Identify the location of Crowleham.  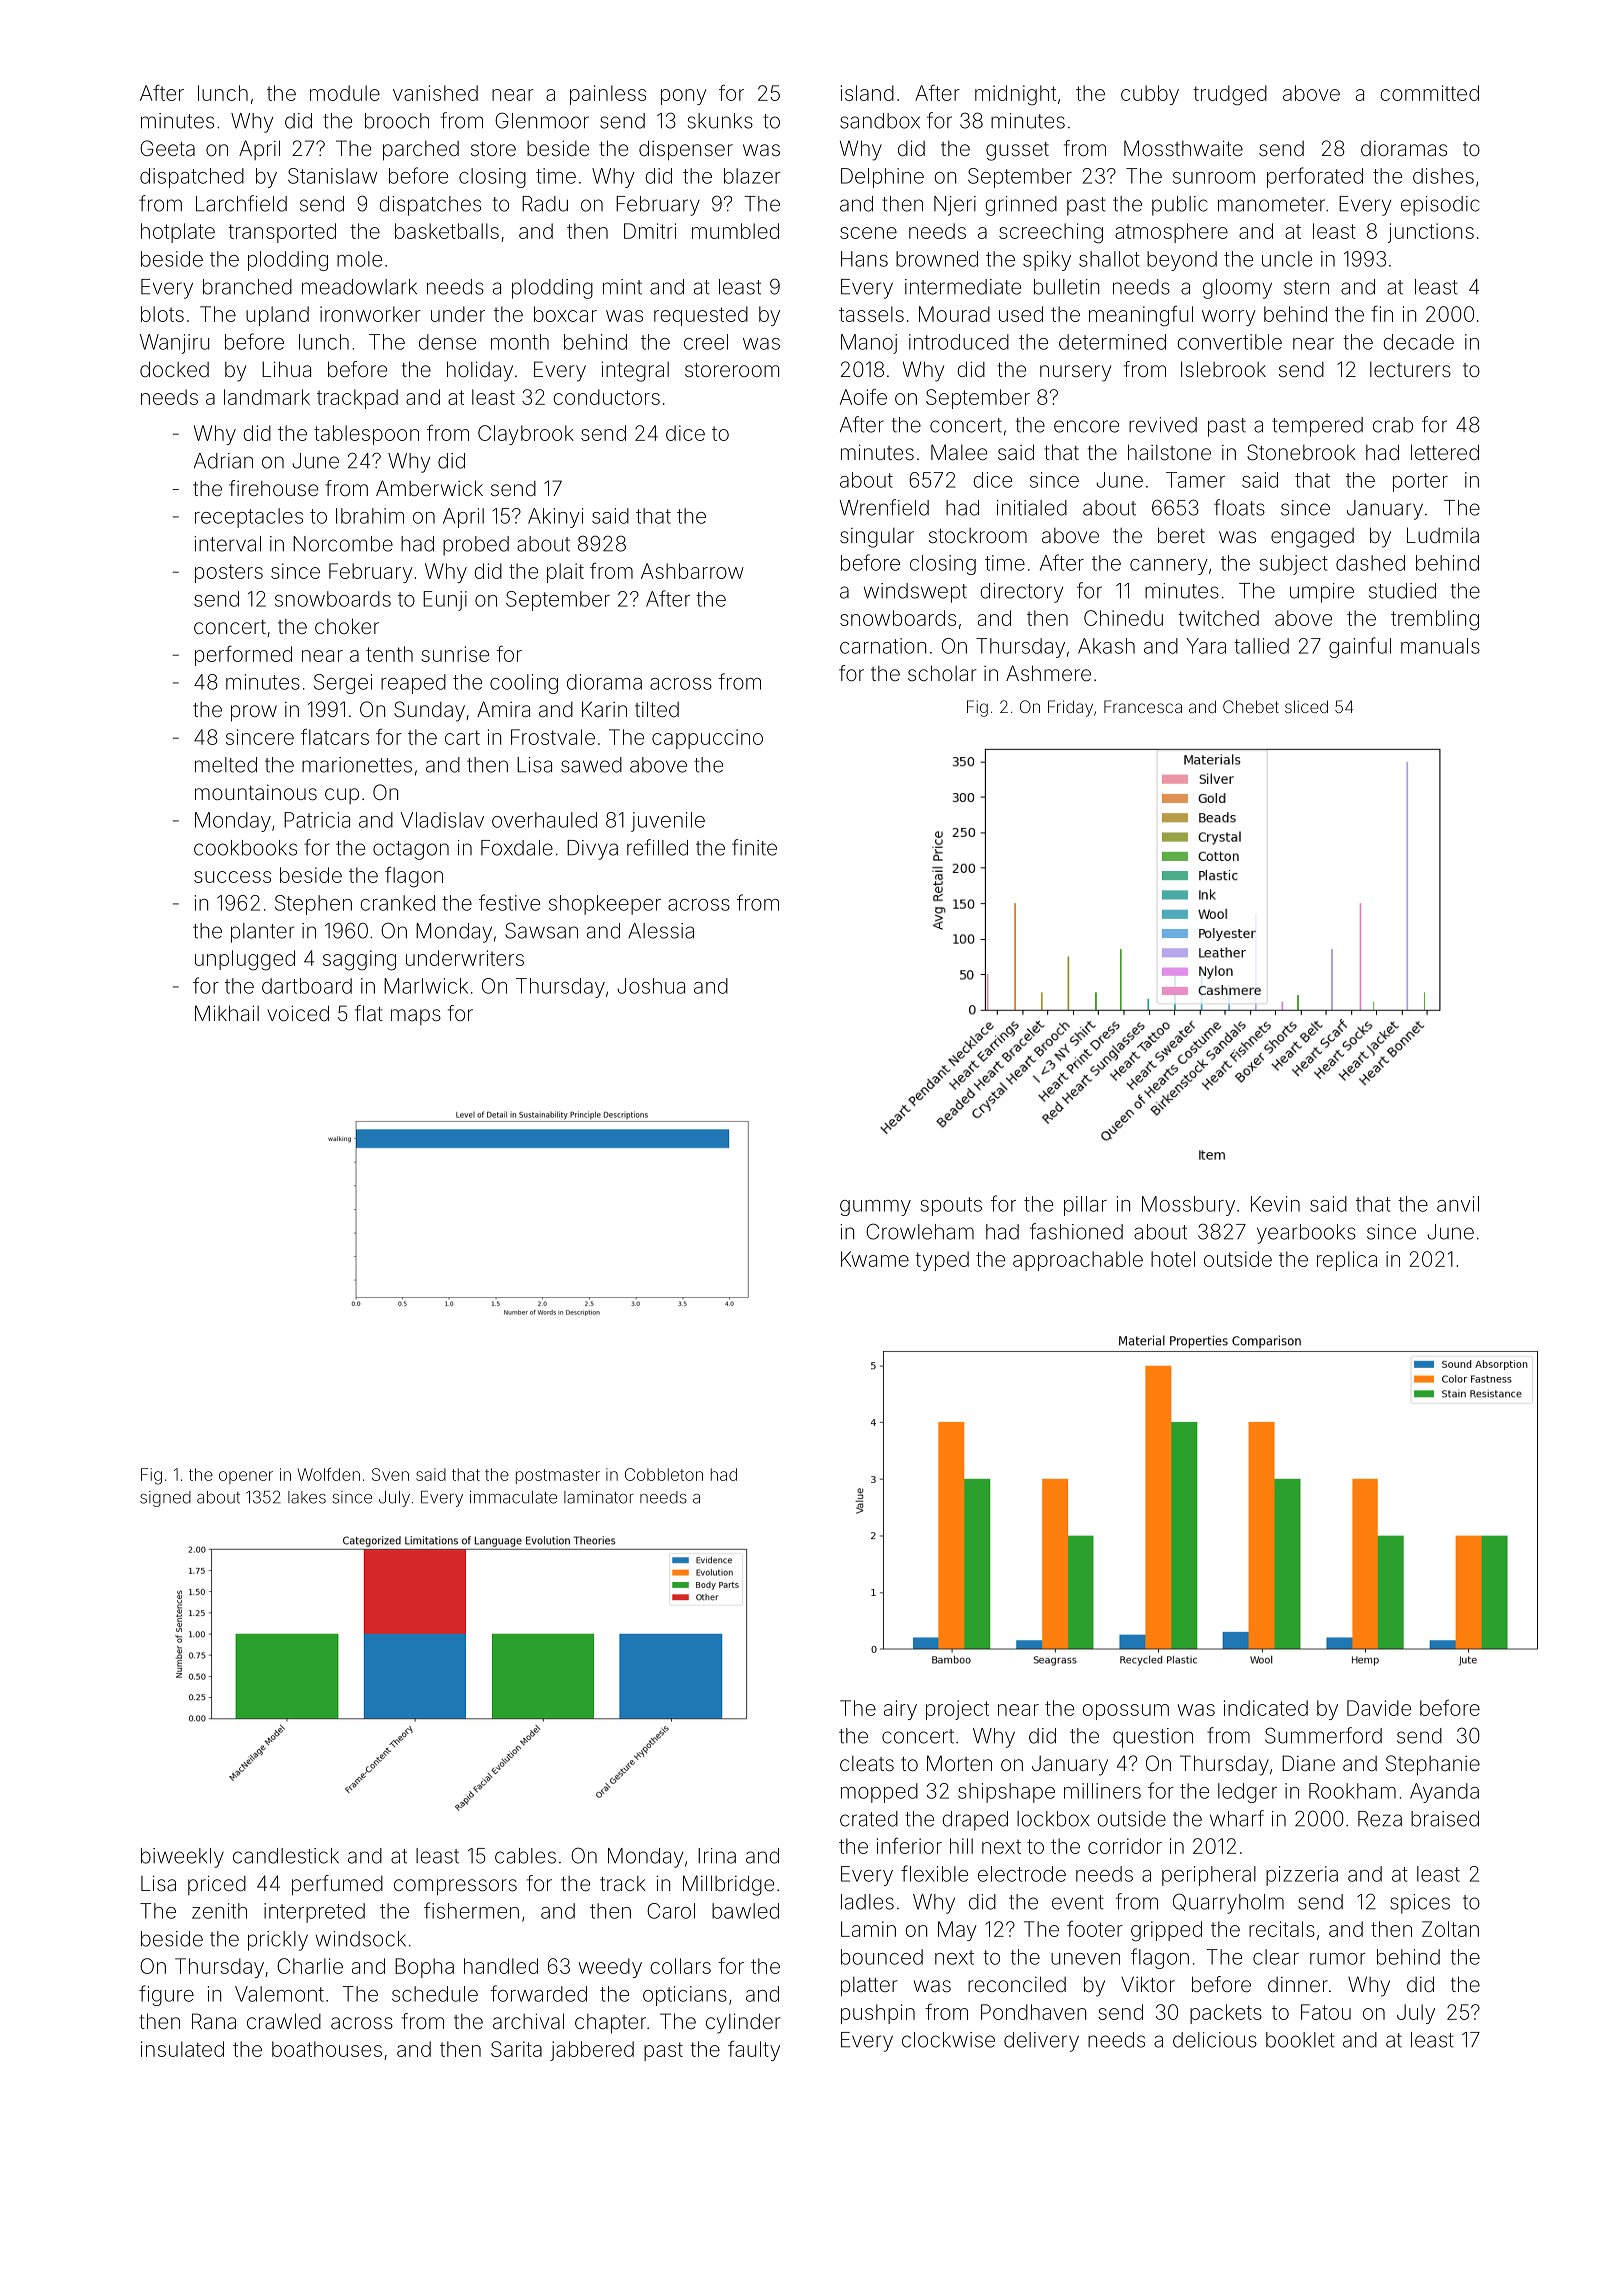
(920, 1231).
